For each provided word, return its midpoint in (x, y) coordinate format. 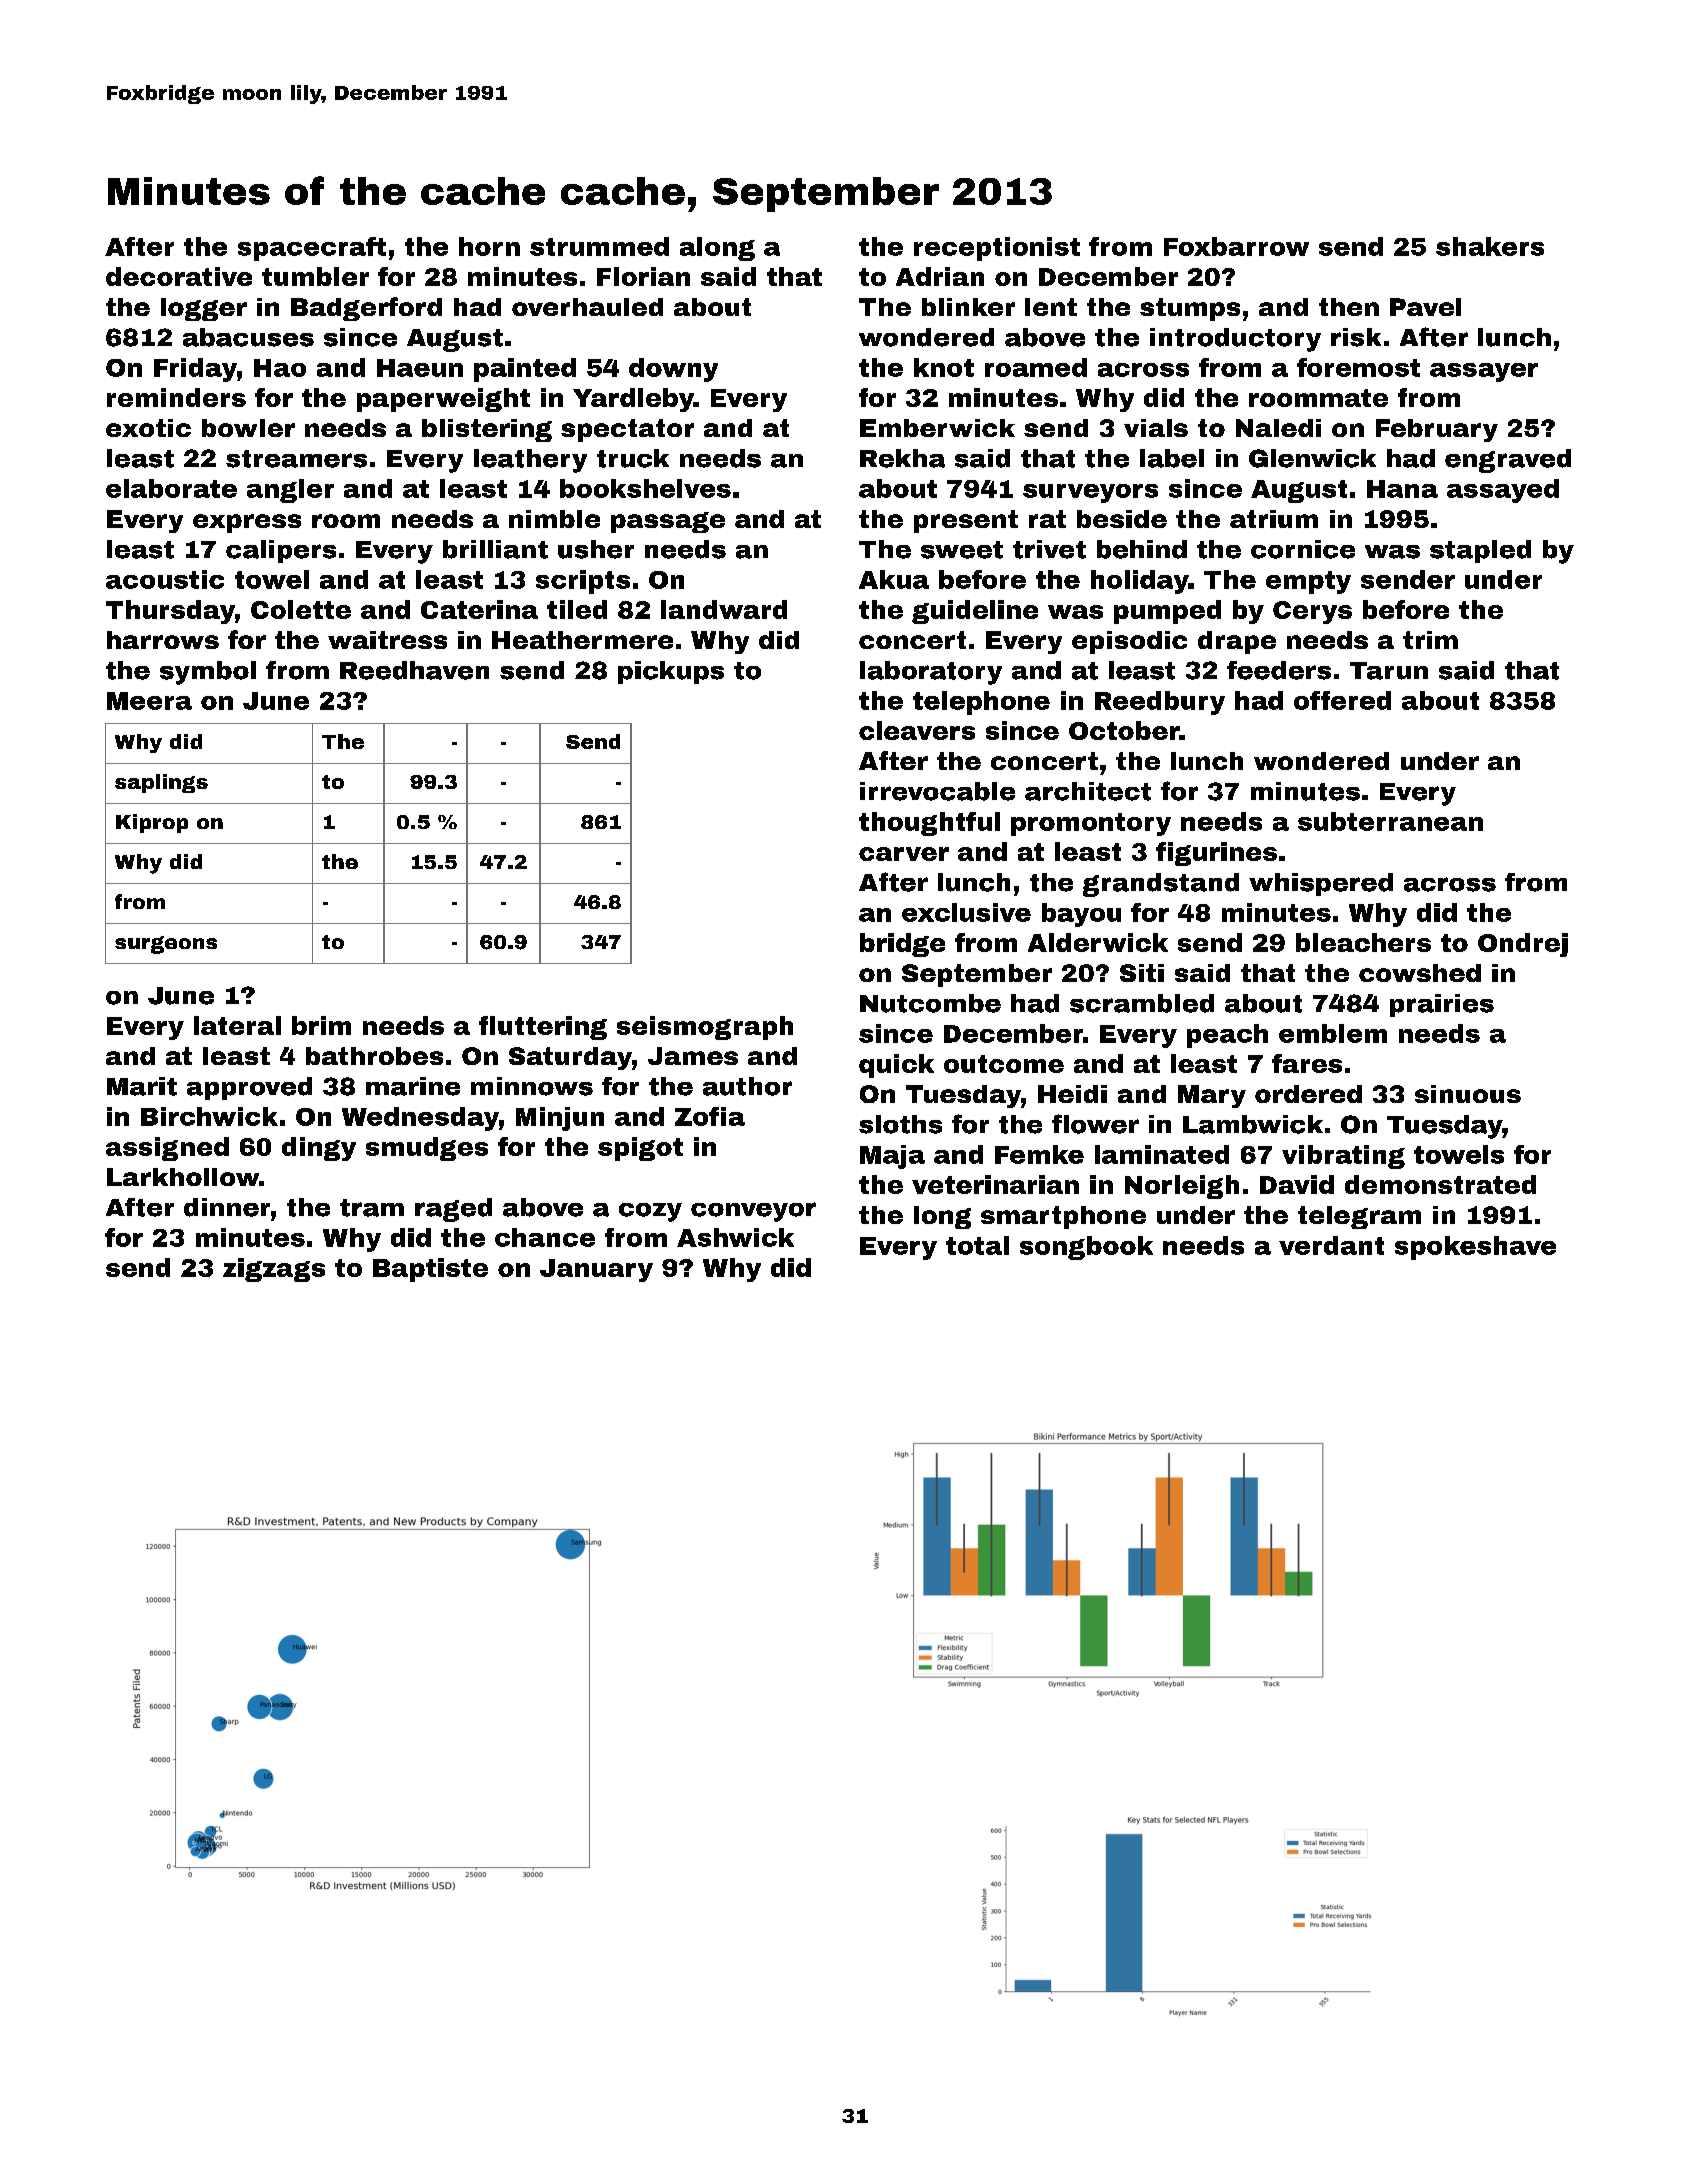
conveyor (753, 1212)
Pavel (1425, 307)
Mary (1212, 1096)
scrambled (1142, 1003)
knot (944, 367)
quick (896, 1066)
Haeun (420, 368)
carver (904, 854)
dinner (227, 1207)
